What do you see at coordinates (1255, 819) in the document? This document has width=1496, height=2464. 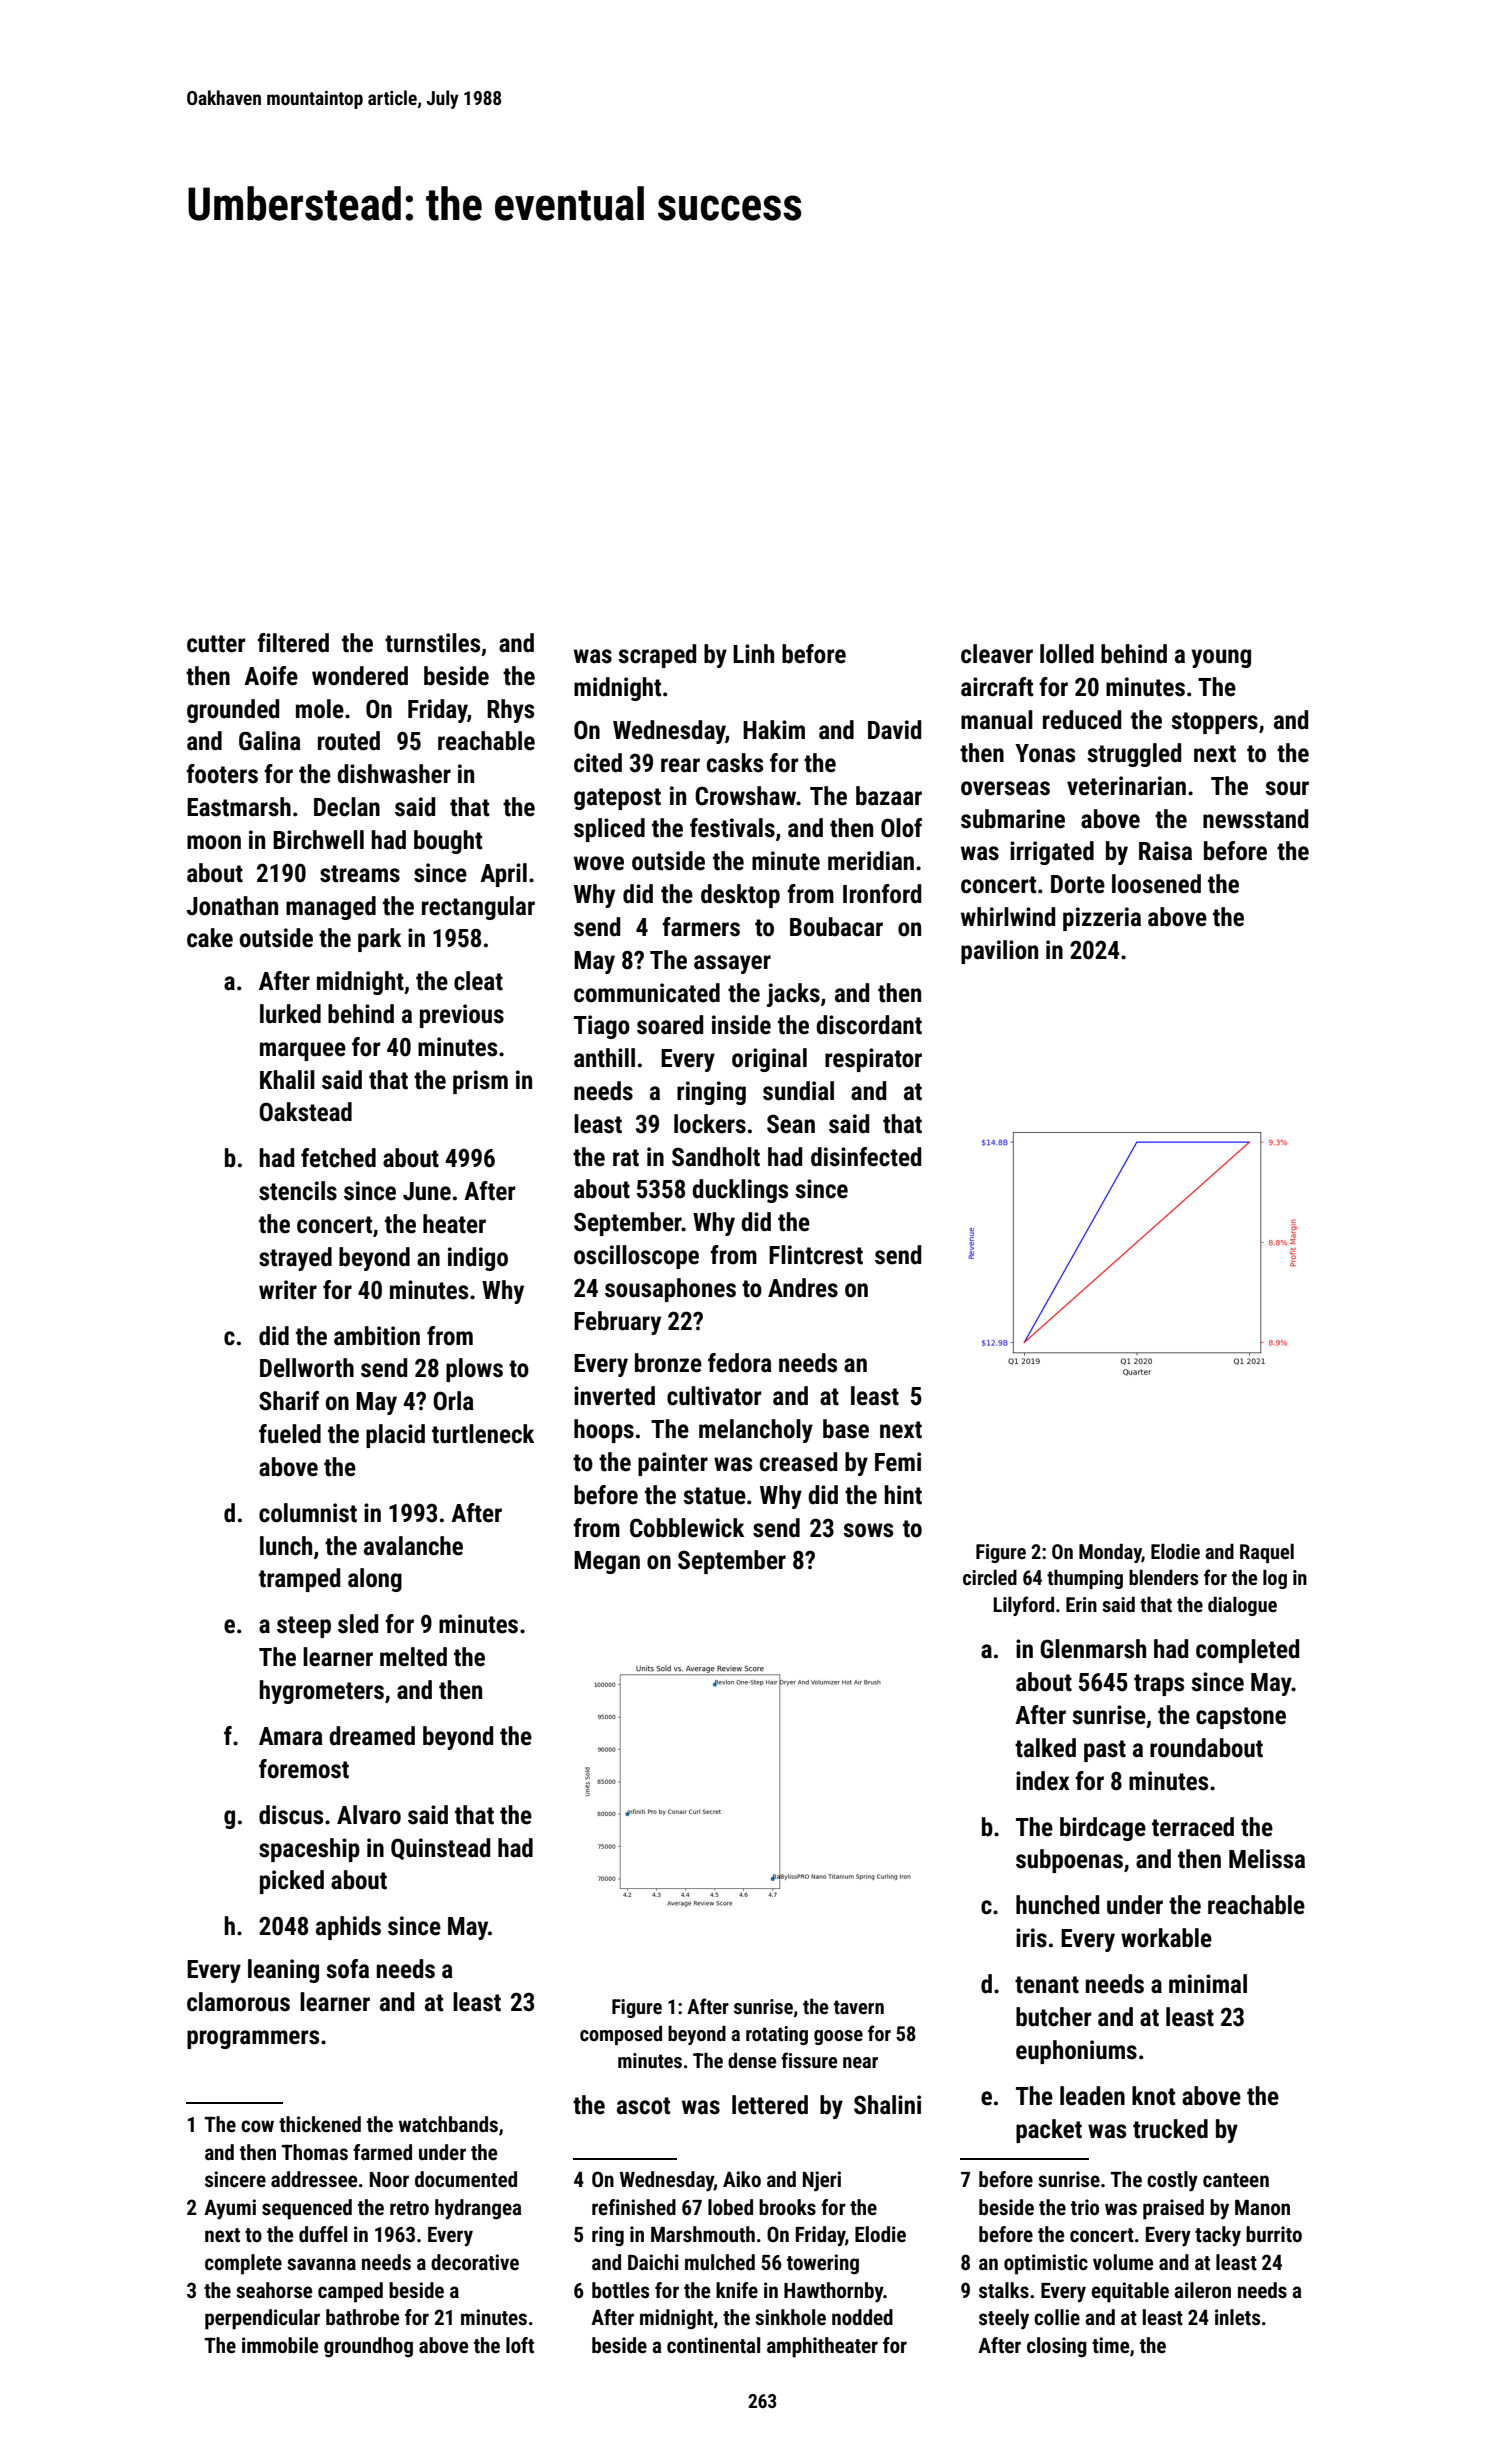 I see `newsstand` at bounding box center [1255, 819].
